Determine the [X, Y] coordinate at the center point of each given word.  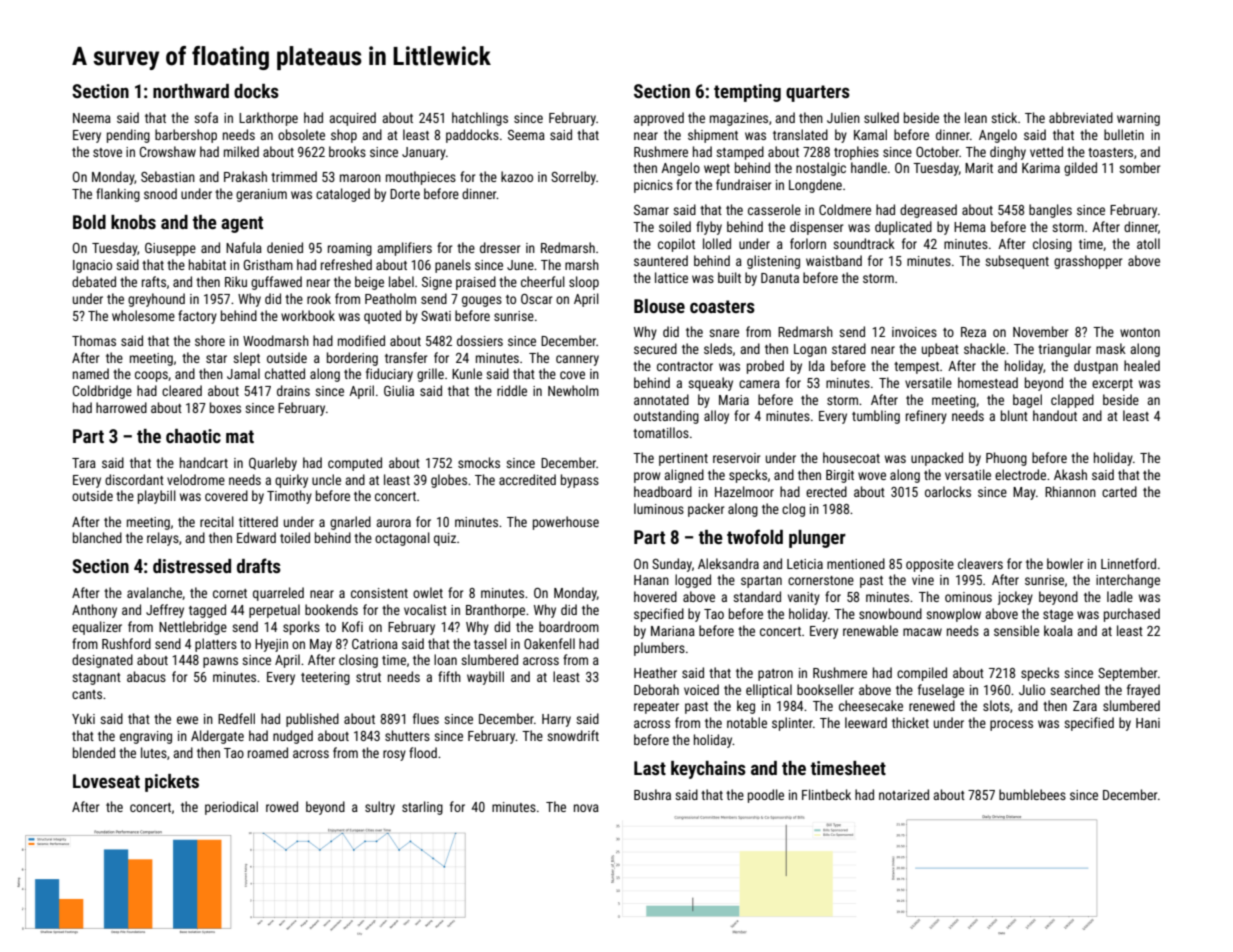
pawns [220, 662]
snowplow [953, 615]
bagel [1027, 401]
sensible [1016, 630]
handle [869, 167]
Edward [256, 537]
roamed [268, 752]
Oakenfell [549, 643]
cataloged [343, 195]
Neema [92, 118]
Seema [526, 135]
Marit [979, 168]
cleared [182, 390]
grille [430, 375]
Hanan [651, 580]
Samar [651, 210]
